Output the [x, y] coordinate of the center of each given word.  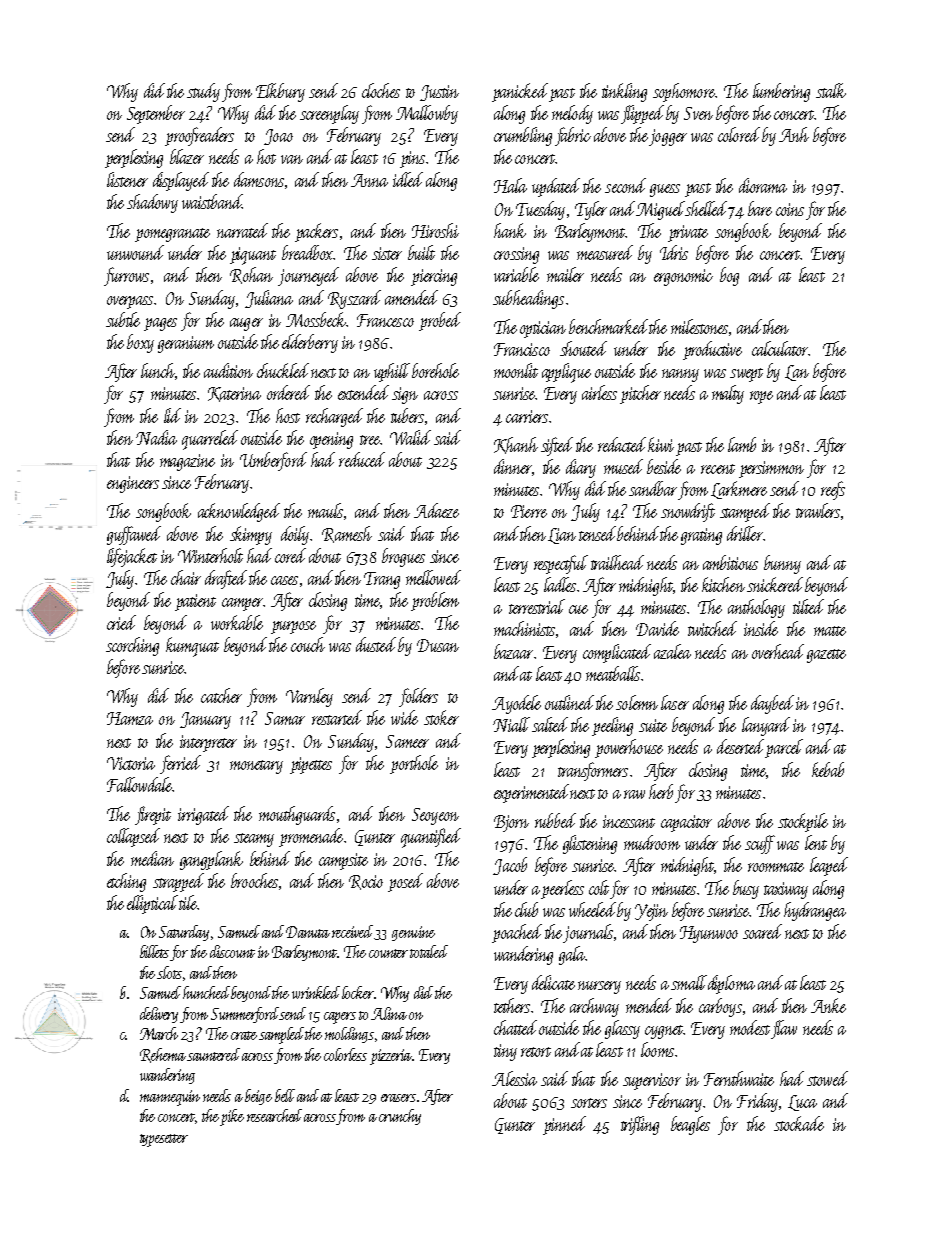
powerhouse [629, 748]
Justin [439, 93]
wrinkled [316, 992]
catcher [221, 695]
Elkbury [280, 92]
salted [550, 724]
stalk [831, 90]
